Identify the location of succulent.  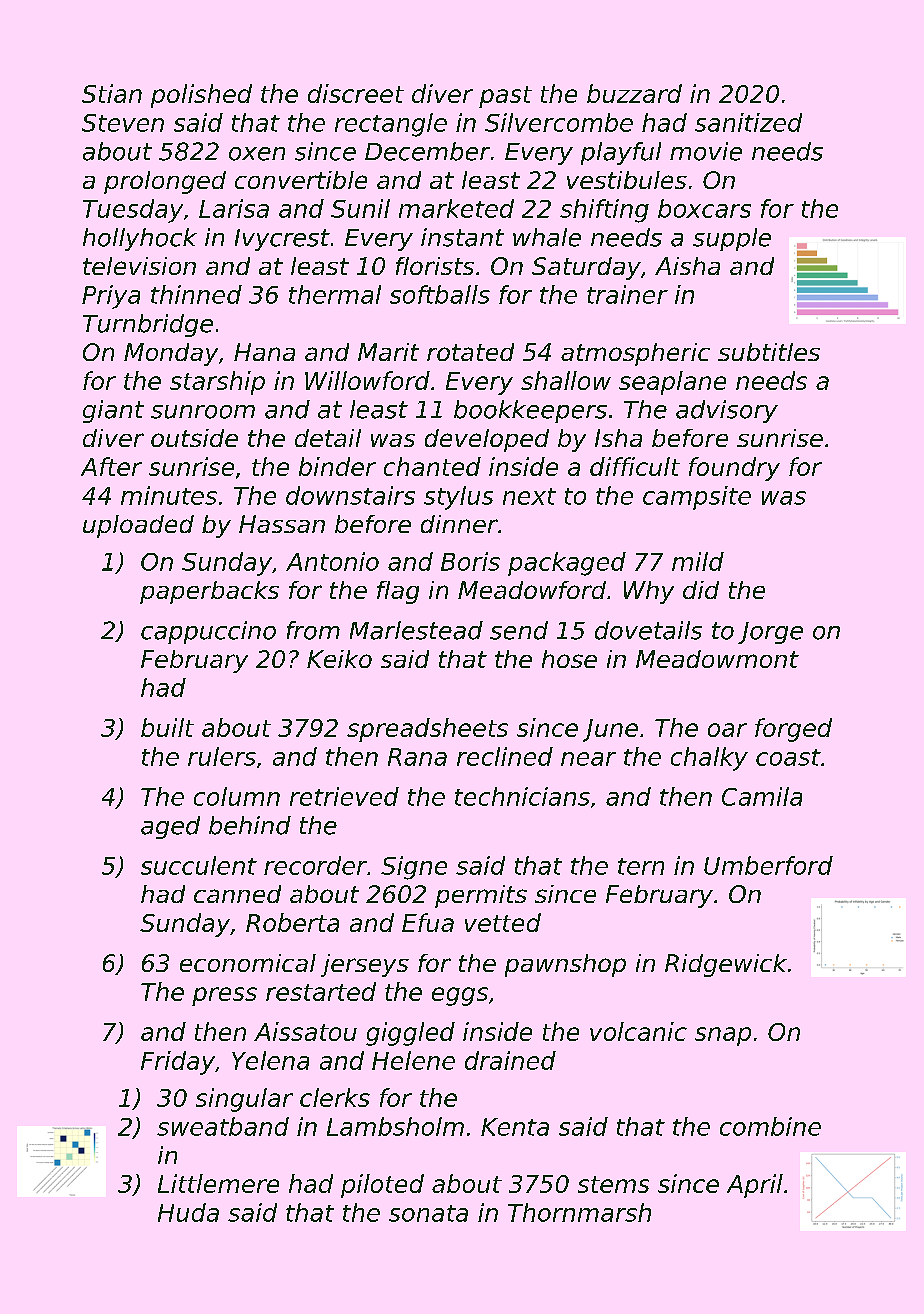
(199, 865).
